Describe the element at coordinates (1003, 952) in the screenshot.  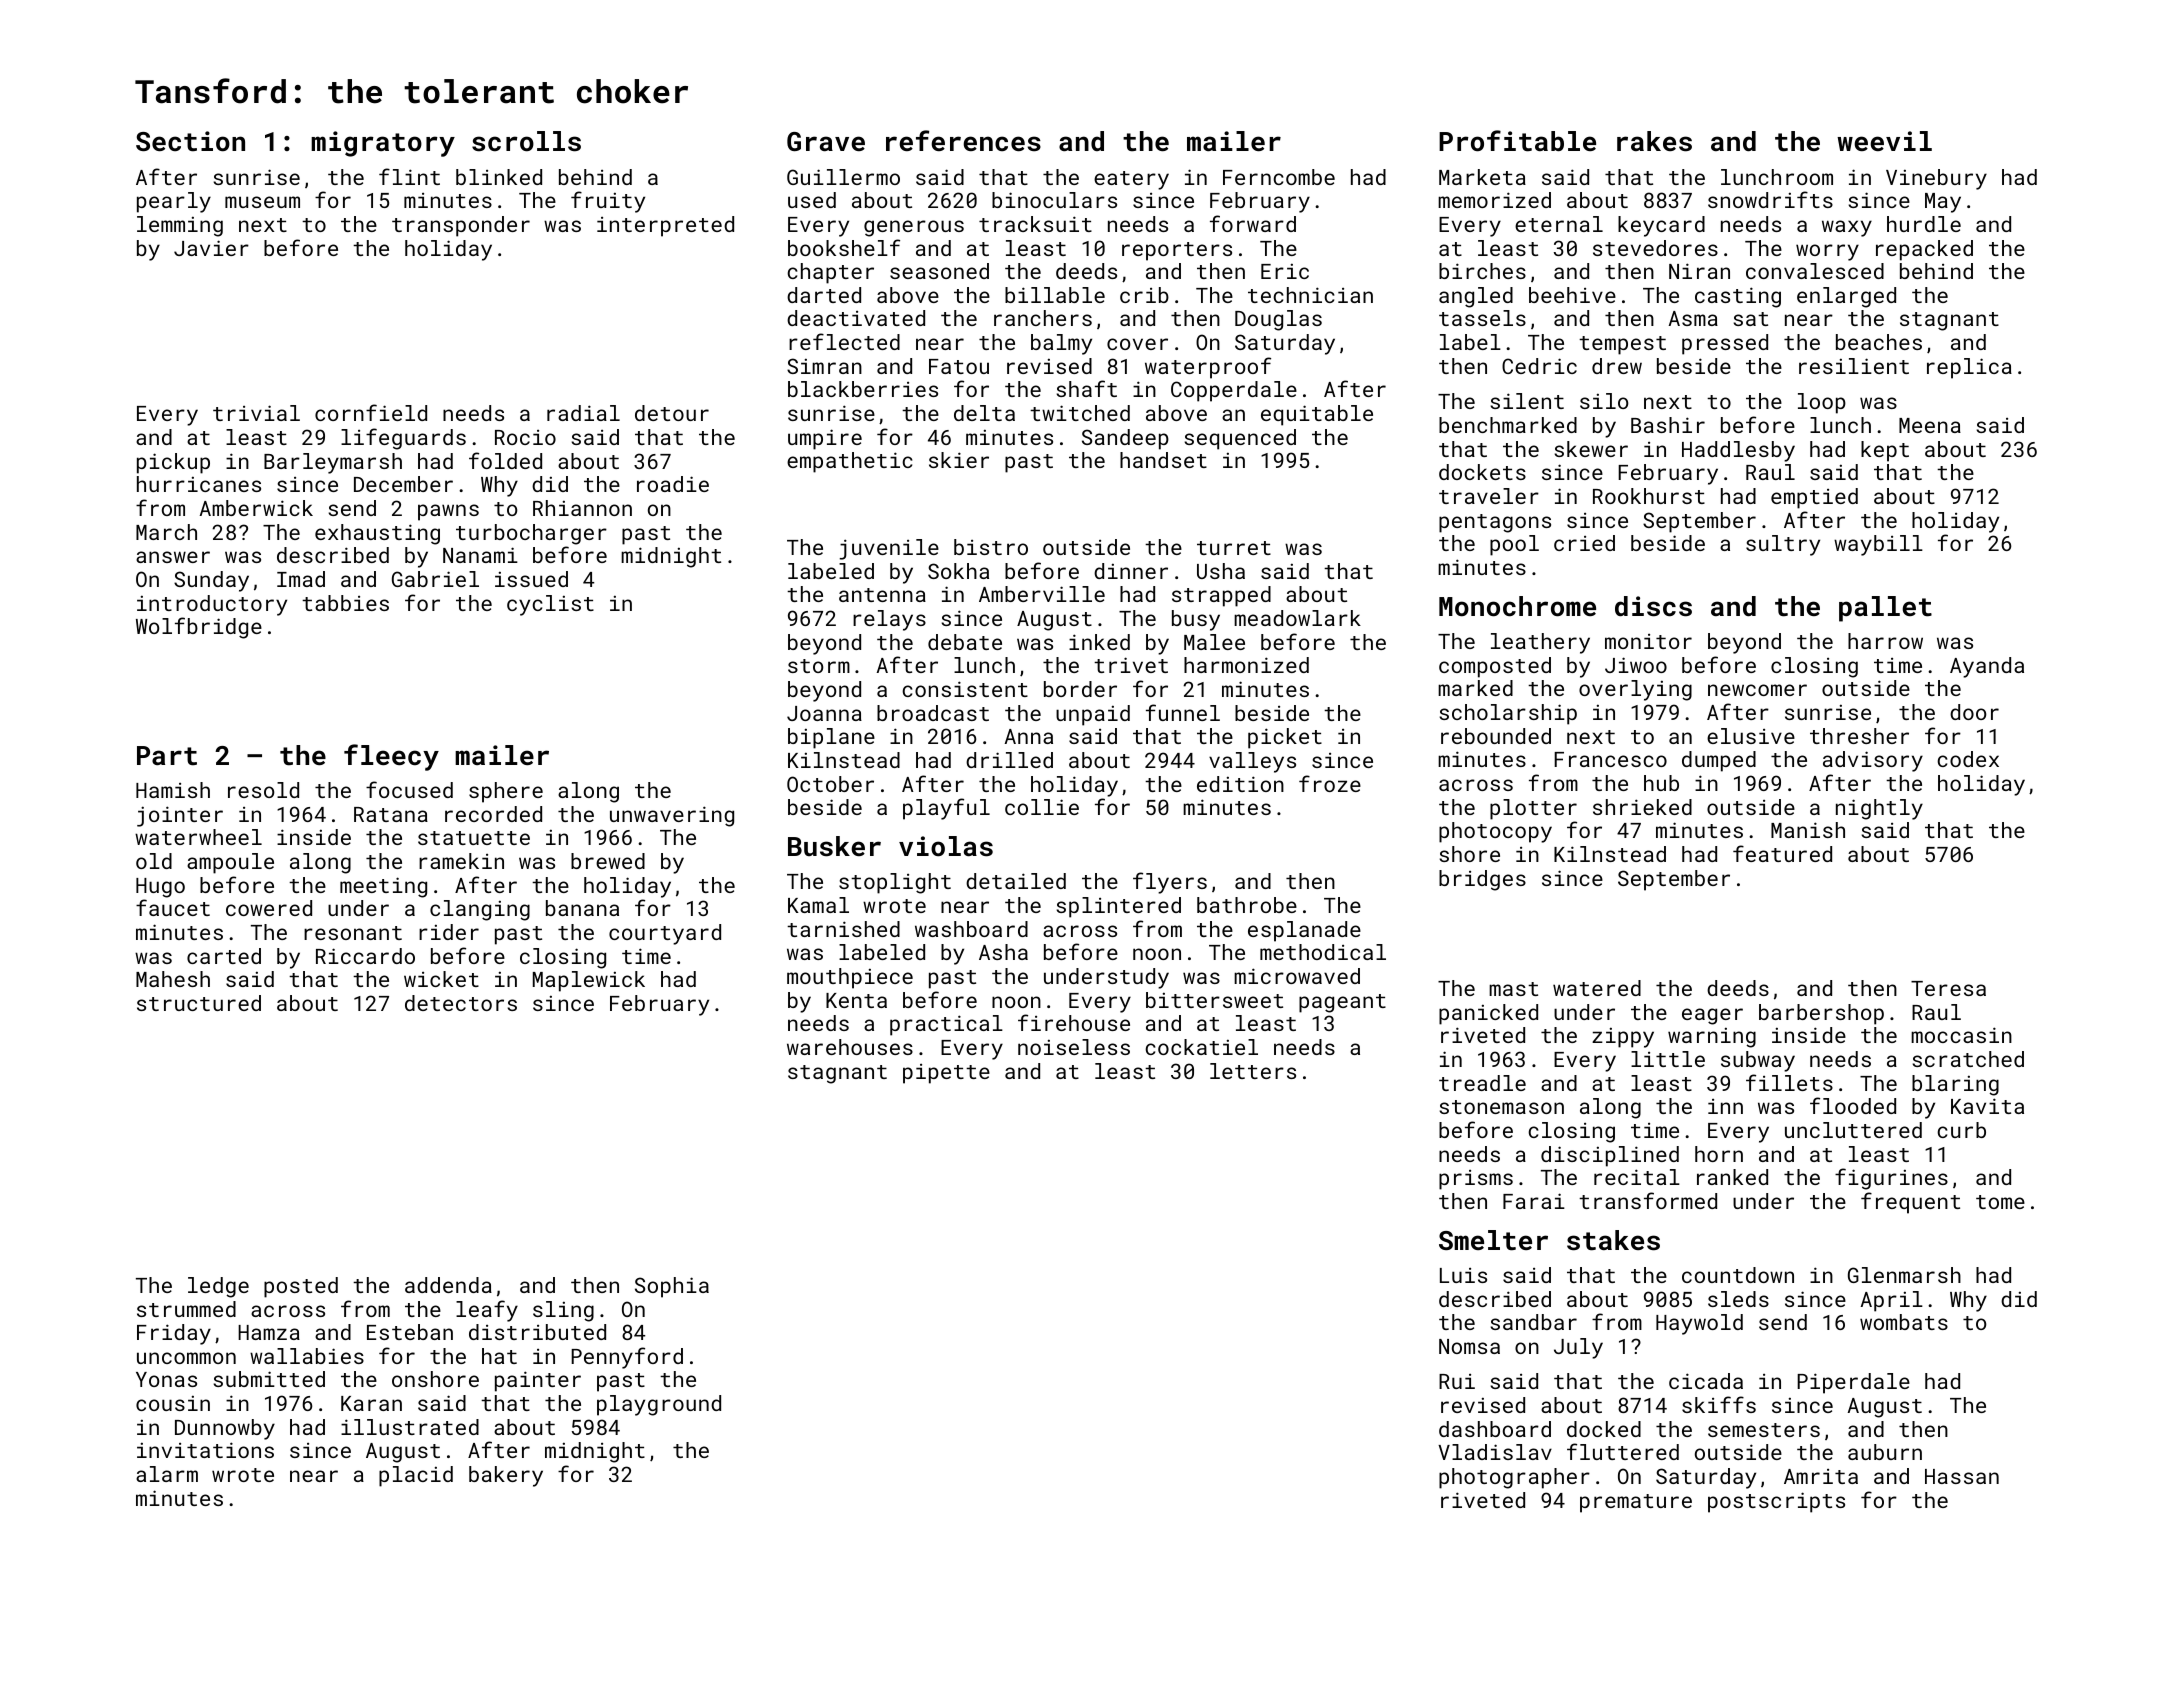
I see `Asha` at that location.
